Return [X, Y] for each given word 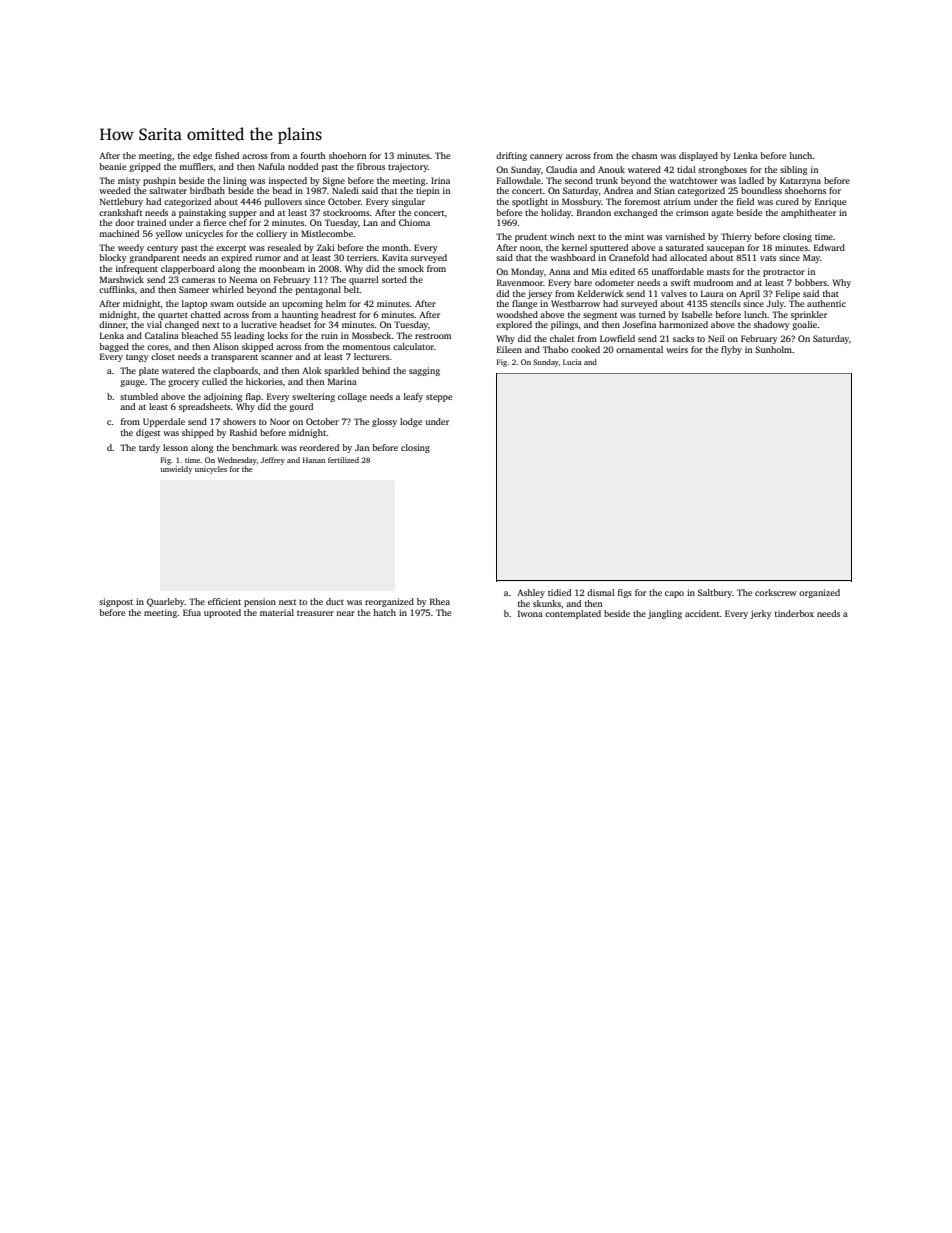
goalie [804, 325]
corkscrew [776, 592]
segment [600, 316]
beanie [112, 166]
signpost [116, 602]
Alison [226, 346]
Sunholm [773, 349]
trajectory [408, 167]
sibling [793, 170]
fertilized [343, 460]
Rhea [440, 601]
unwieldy [176, 470]
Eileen [509, 349]
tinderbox [794, 613]
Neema [243, 279]
